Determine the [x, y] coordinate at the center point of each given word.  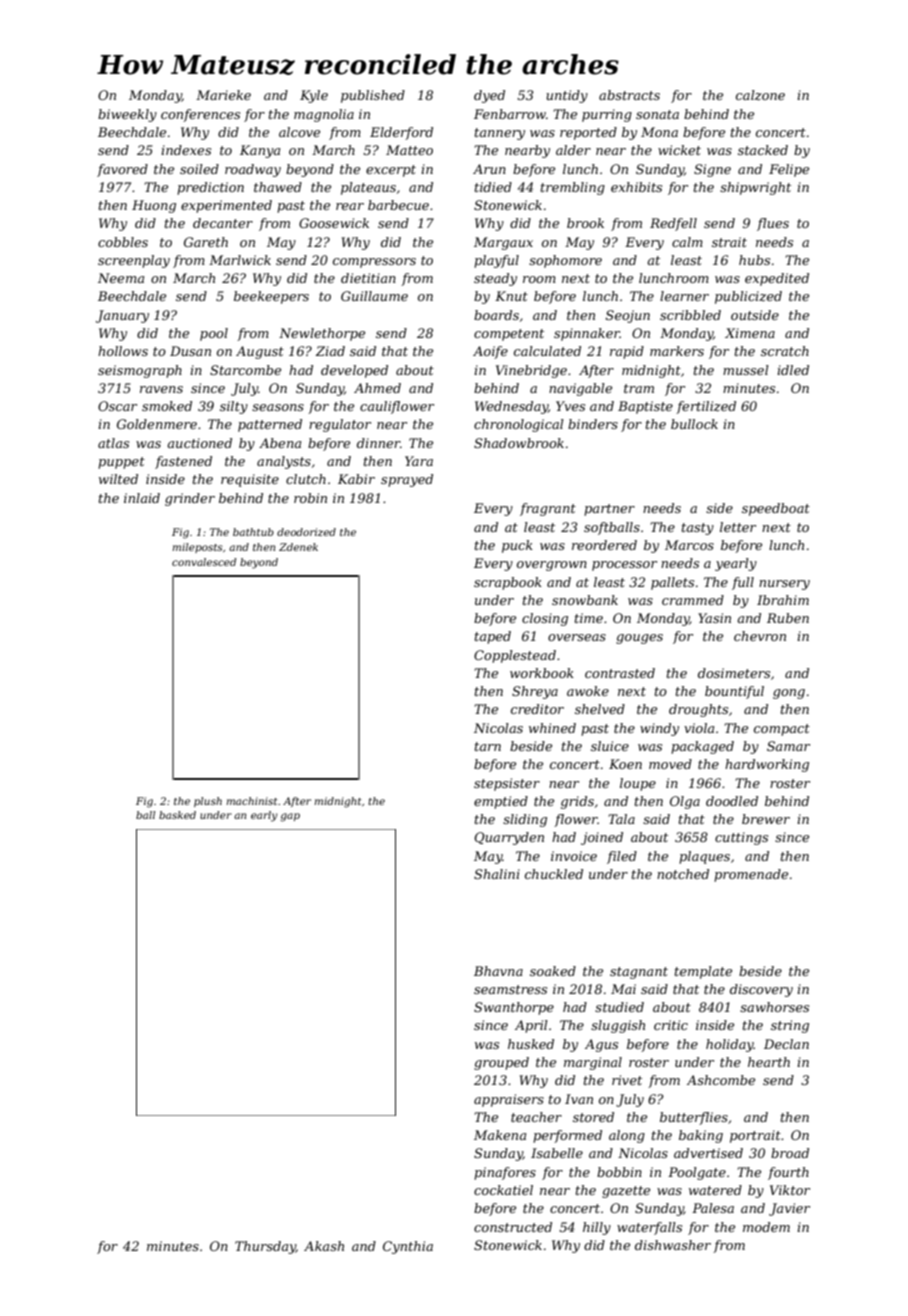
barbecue [398, 205]
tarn [488, 746]
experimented [226, 206]
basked [177, 815]
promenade [751, 875]
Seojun [628, 316]
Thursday [265, 1247]
